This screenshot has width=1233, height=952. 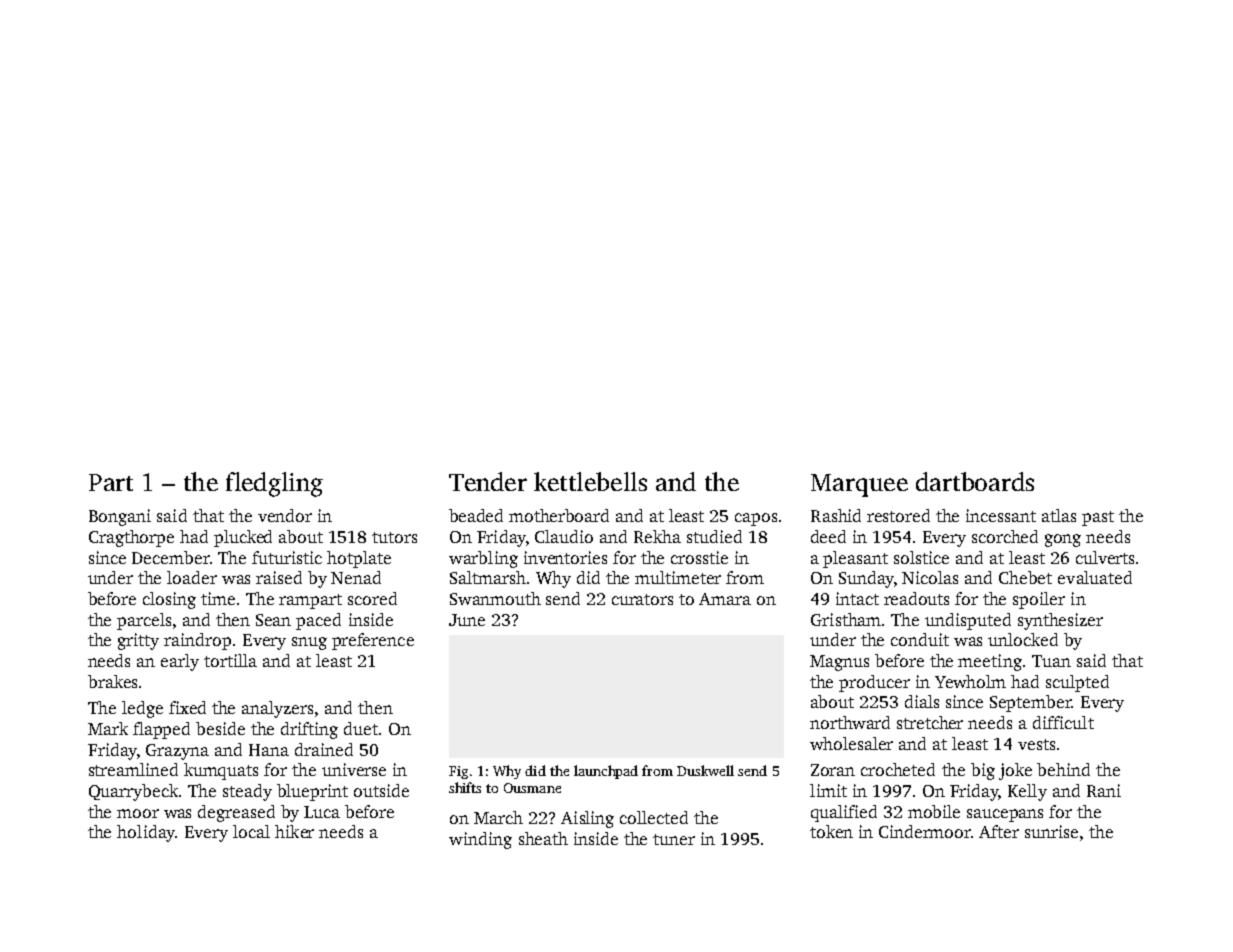 I want to click on incessant, so click(x=1001, y=515).
